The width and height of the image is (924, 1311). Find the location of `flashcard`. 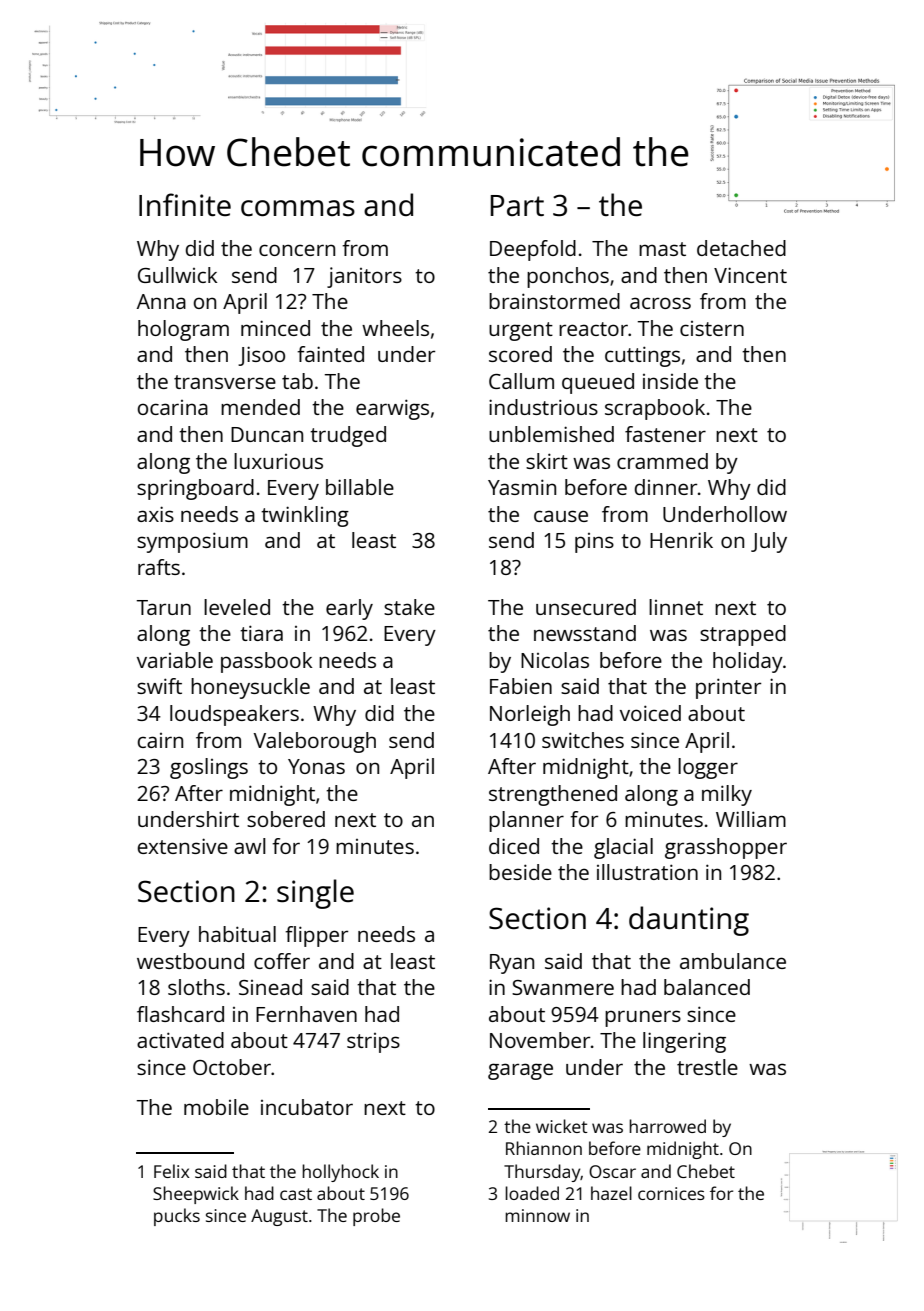

flashcard is located at coordinates (180, 1014).
